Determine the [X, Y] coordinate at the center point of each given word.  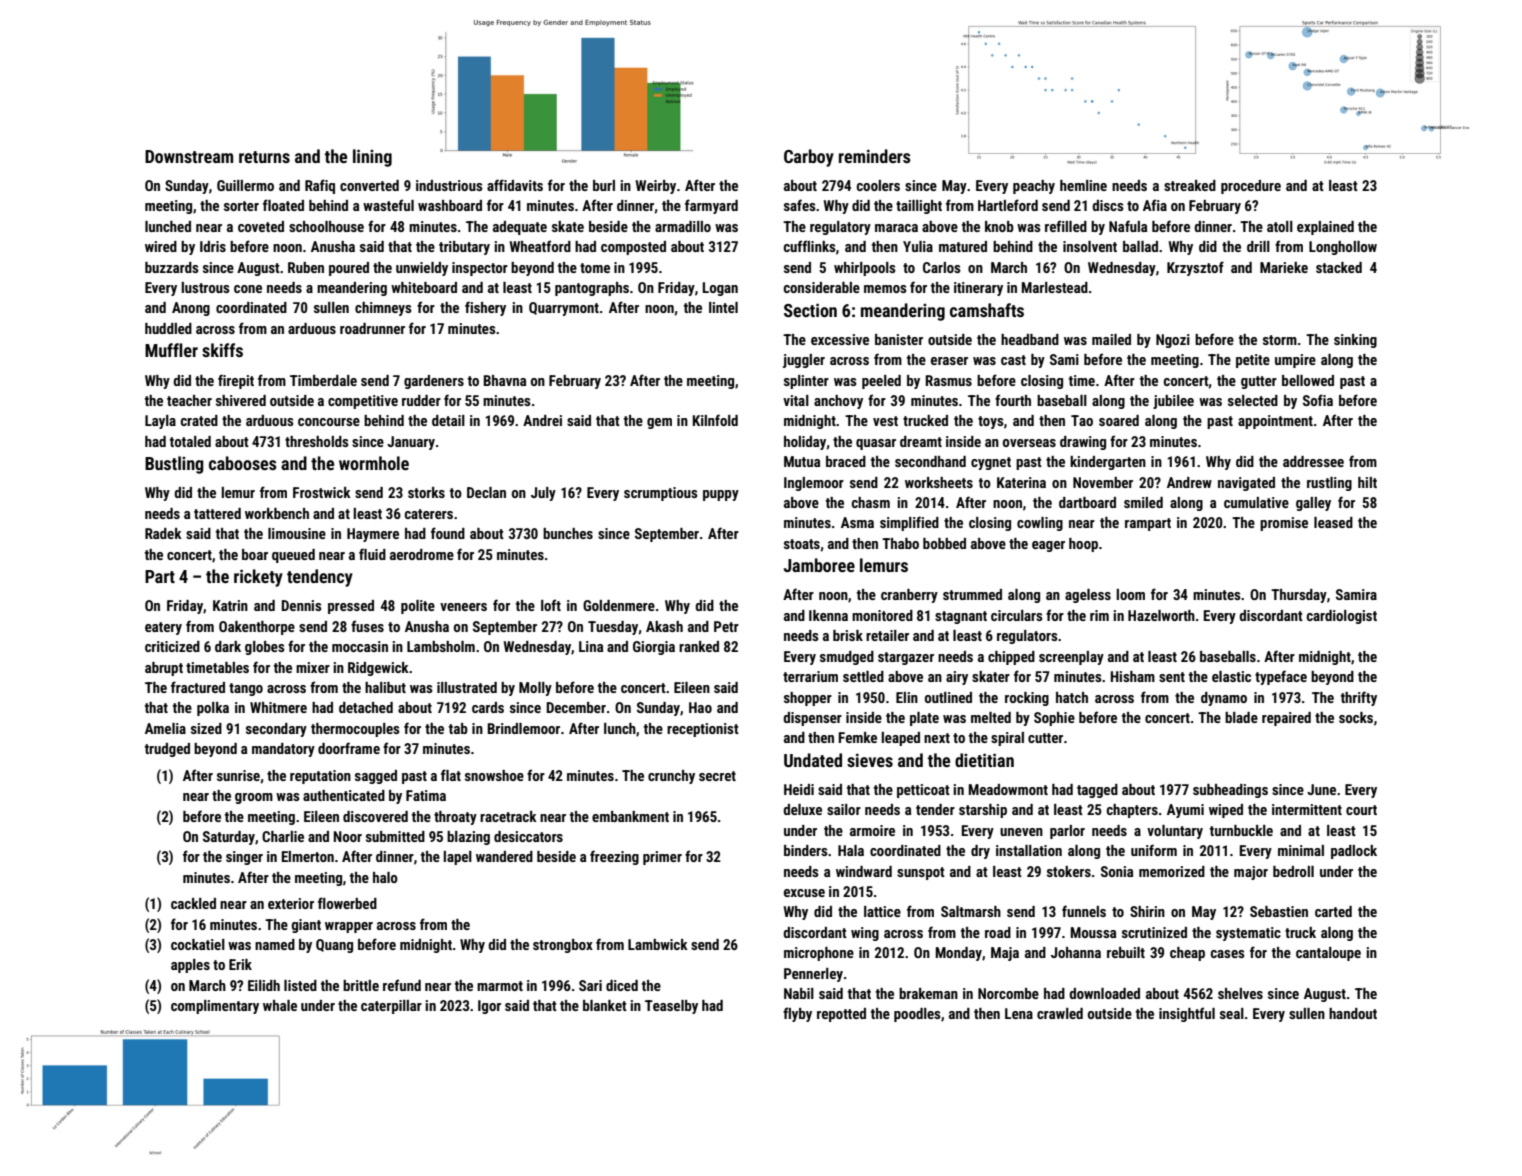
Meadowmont [1008, 789]
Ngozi [1173, 341]
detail [448, 420]
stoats [802, 544]
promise [1284, 524]
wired [161, 246]
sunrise [238, 775]
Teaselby [671, 1007]
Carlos [942, 267]
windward [864, 871]
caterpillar [391, 1007]
